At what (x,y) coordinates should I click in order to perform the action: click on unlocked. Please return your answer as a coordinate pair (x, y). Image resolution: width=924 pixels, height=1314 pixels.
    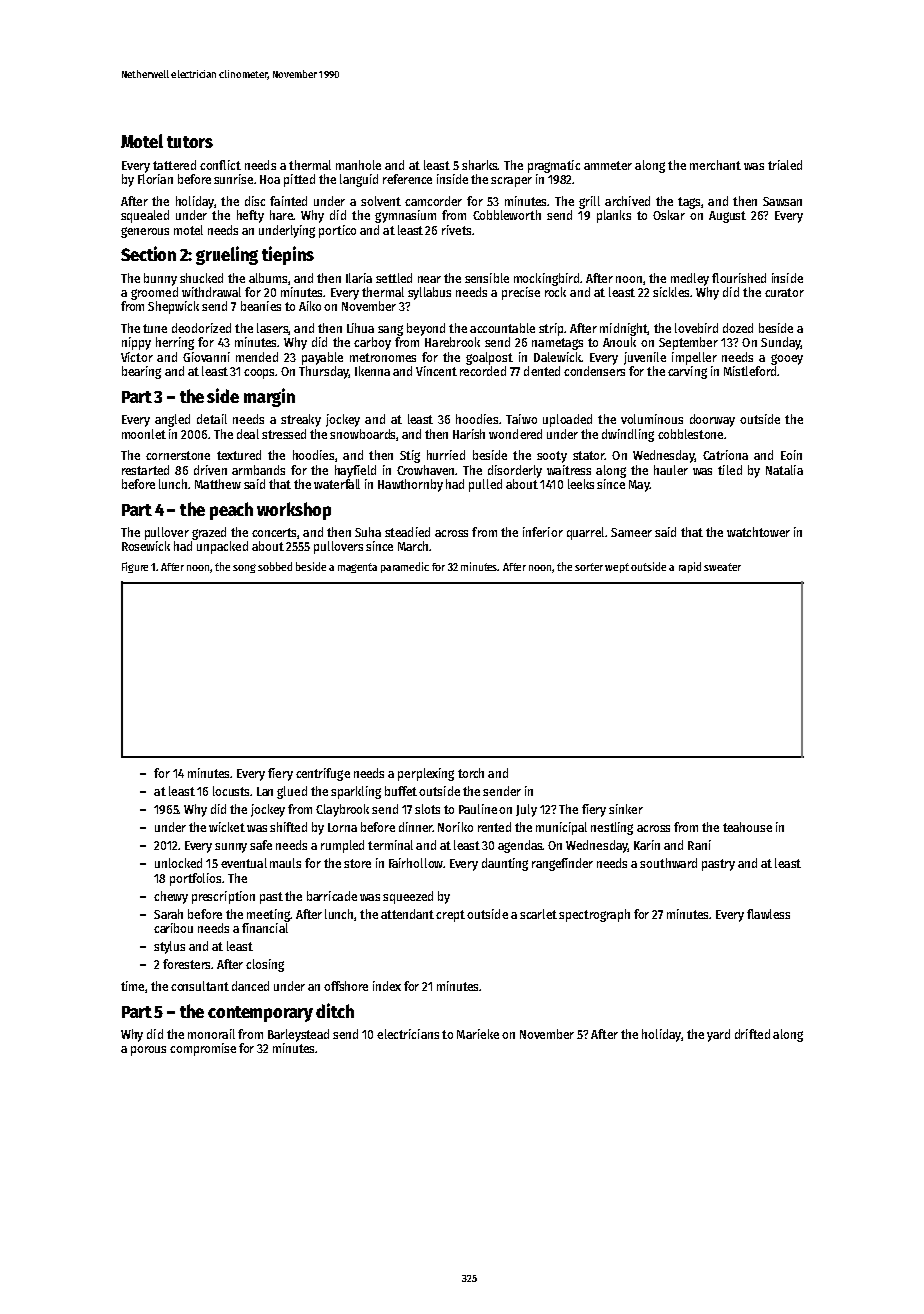
    Looking at the image, I should click on (178, 863).
